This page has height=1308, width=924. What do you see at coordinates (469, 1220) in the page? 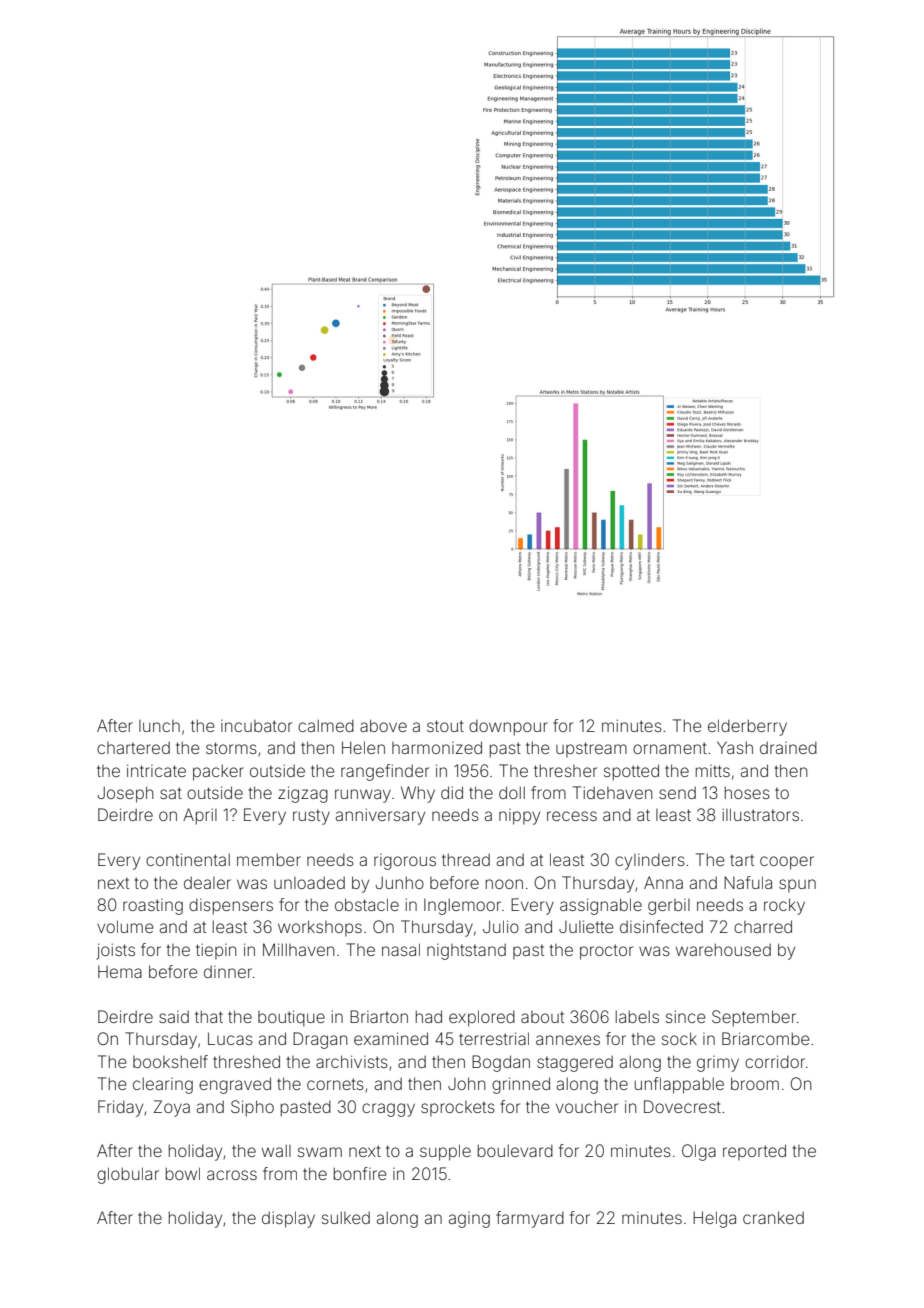
I see `aging` at bounding box center [469, 1220].
